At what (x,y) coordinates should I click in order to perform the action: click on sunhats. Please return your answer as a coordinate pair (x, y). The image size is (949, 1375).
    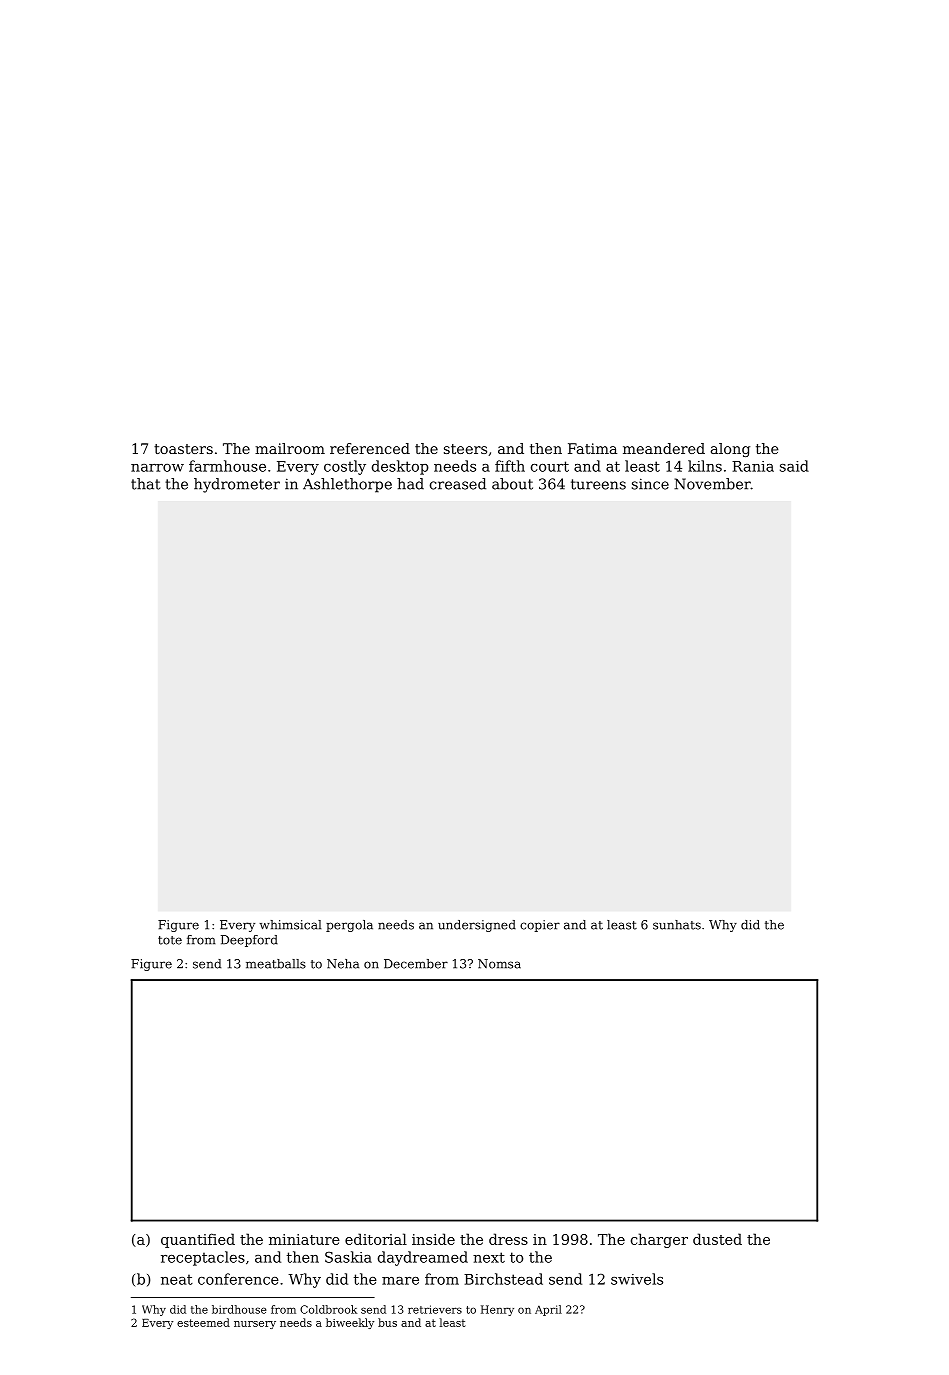
    Looking at the image, I should click on (677, 925).
